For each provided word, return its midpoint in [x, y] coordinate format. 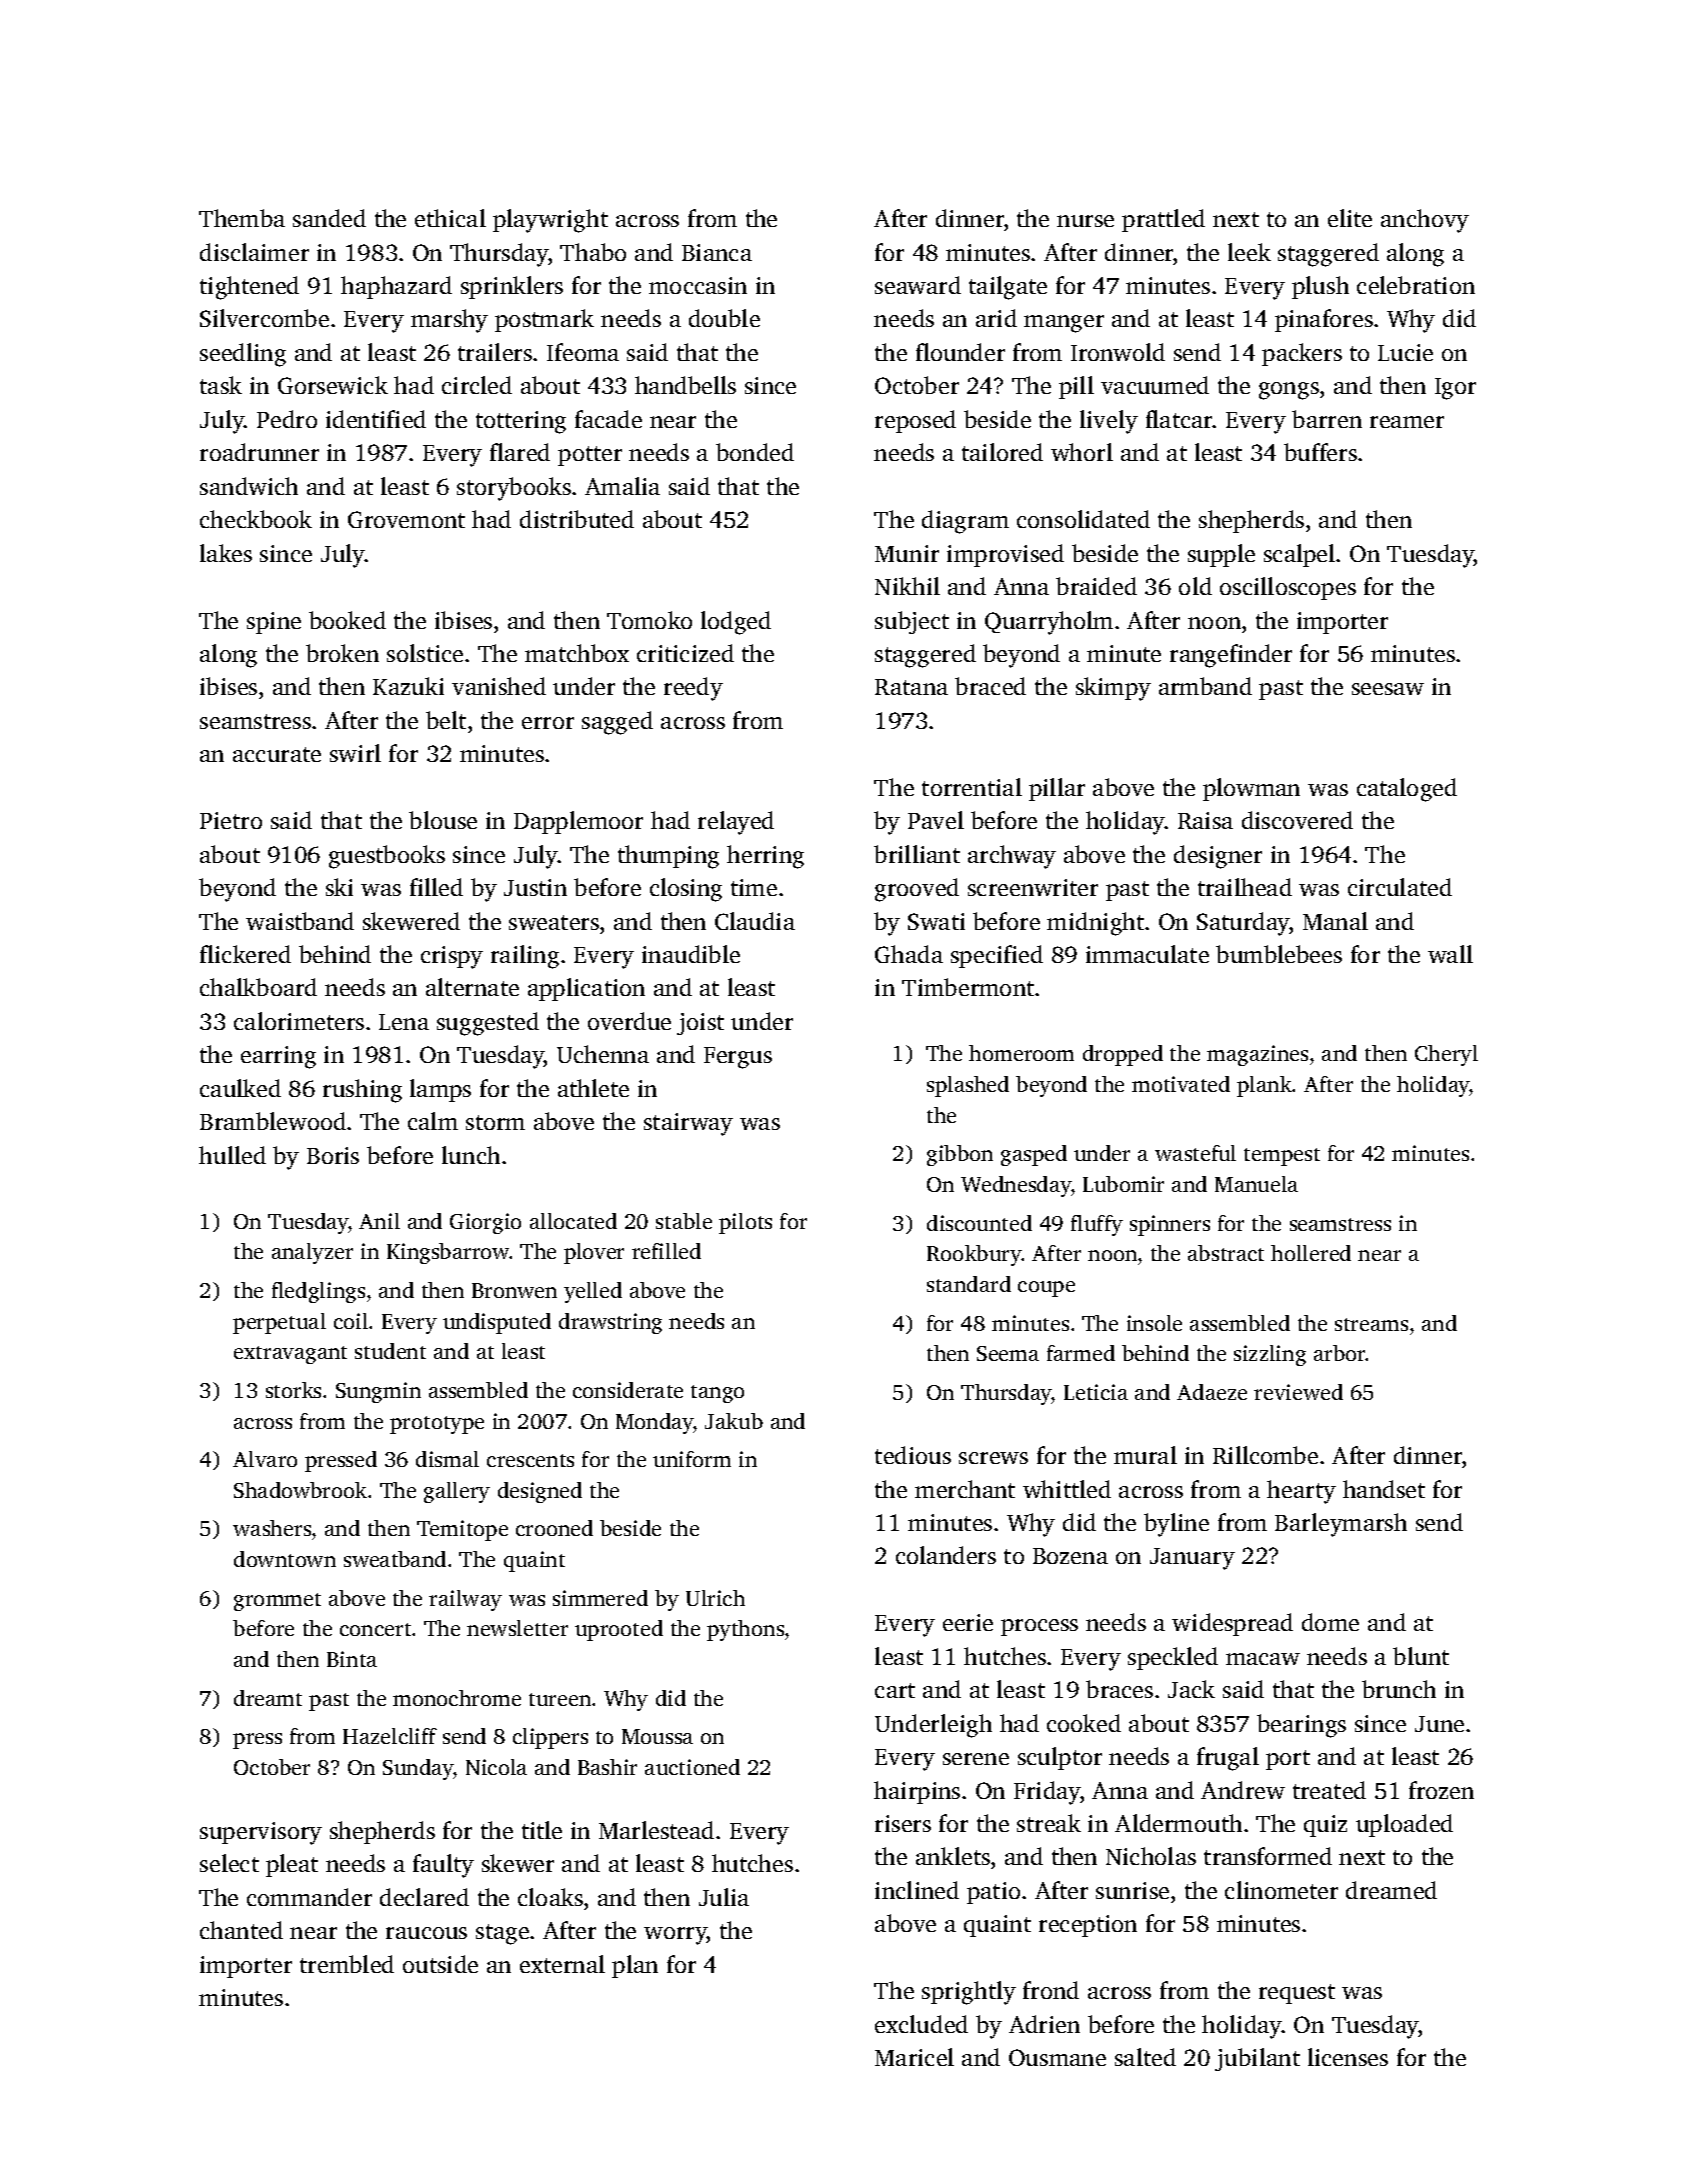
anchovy [1425, 221]
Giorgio [485, 1223]
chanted [241, 1930]
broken [342, 653]
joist [700, 1024]
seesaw [1388, 689]
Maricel [914, 2057]
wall [1450, 954]
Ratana [911, 687]
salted [1145, 2057]
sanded [329, 218]
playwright [550, 221]
